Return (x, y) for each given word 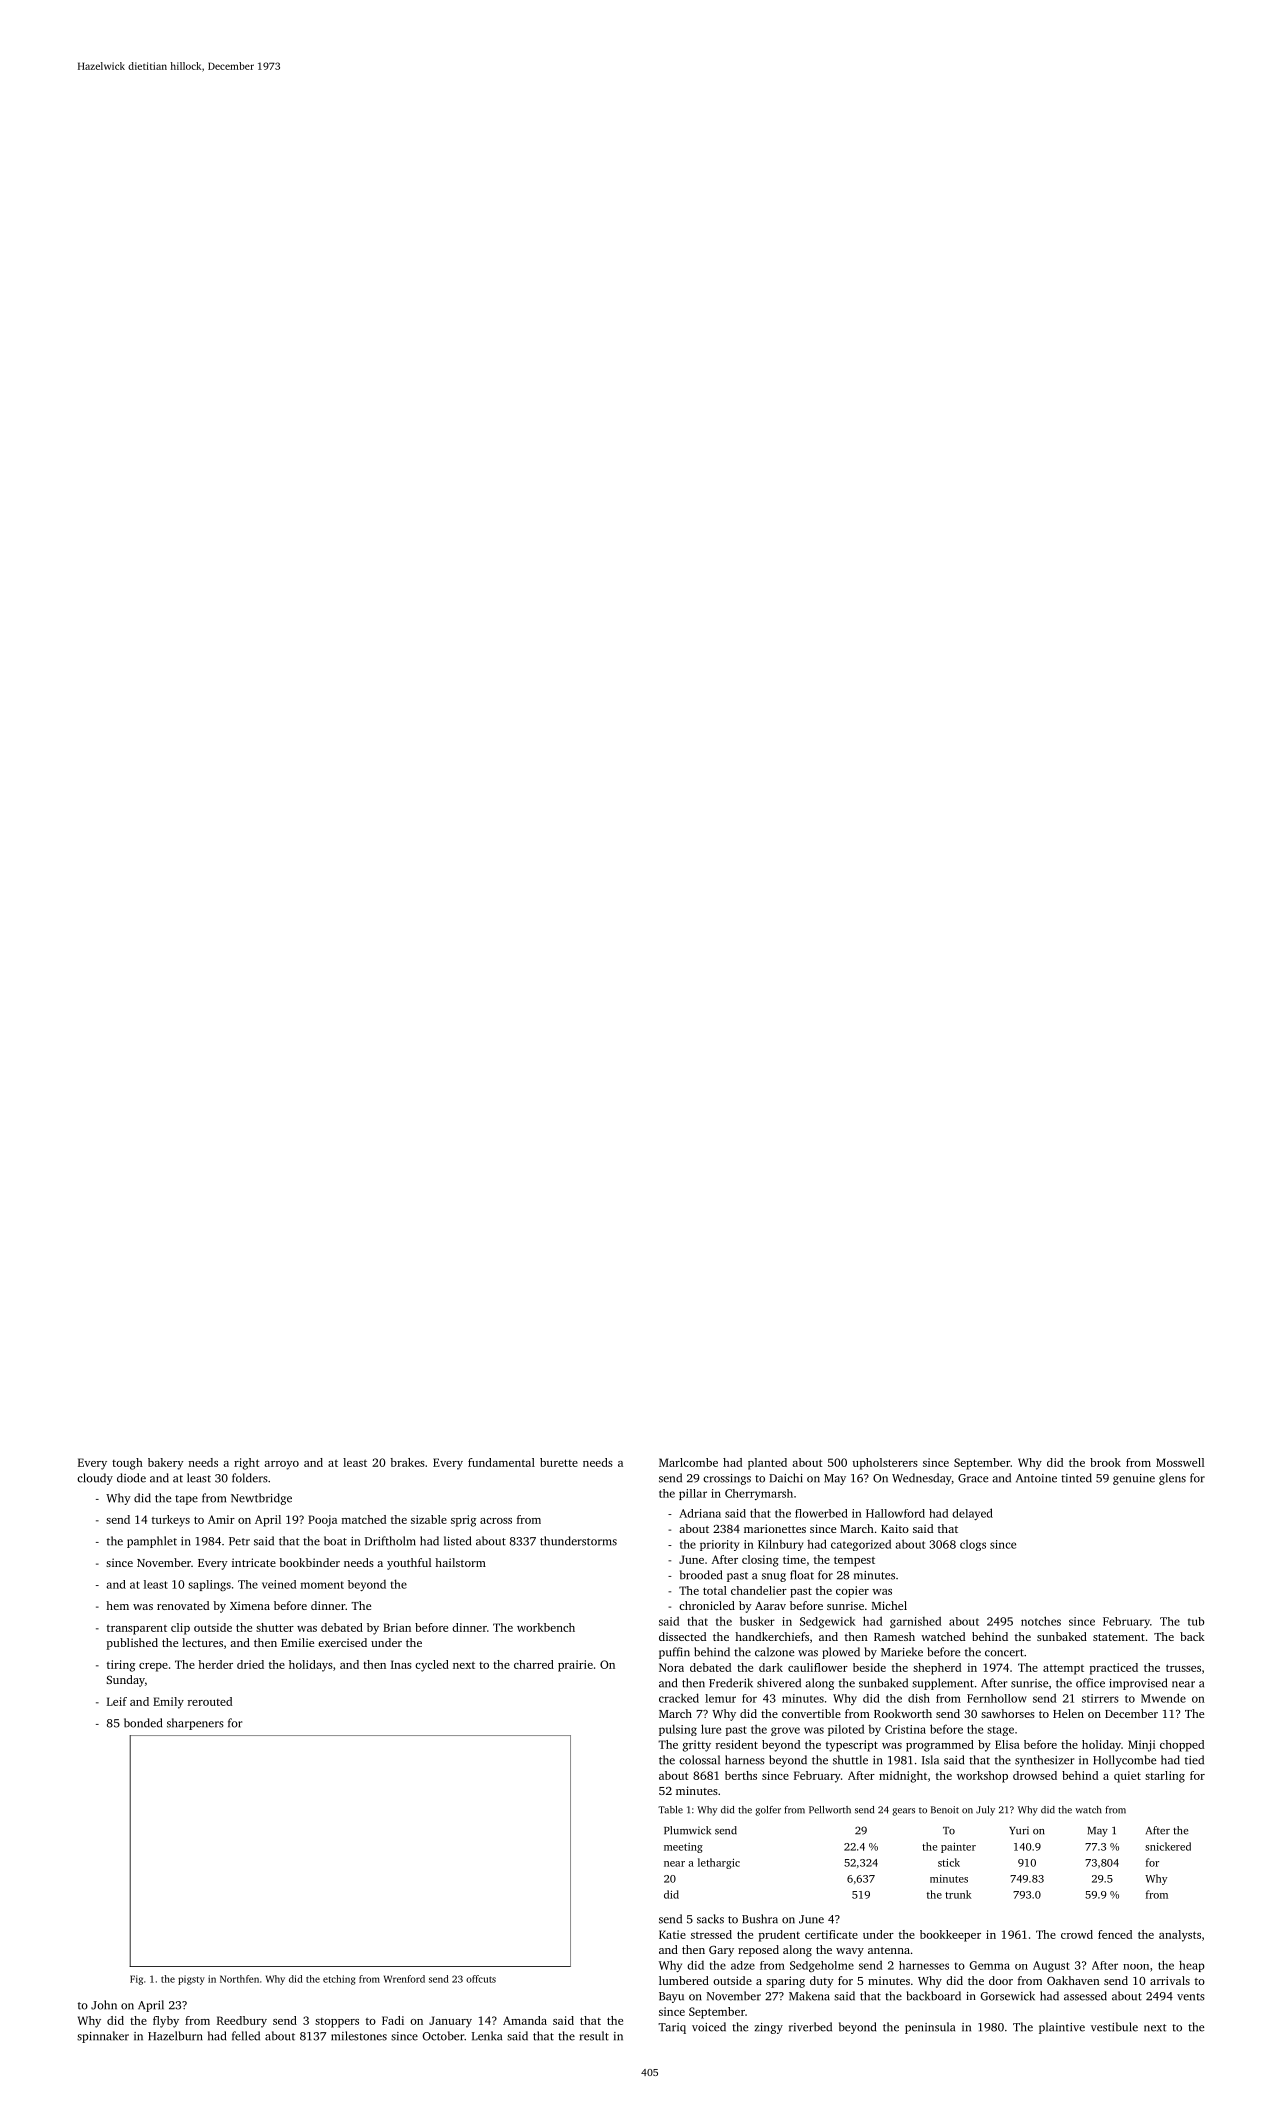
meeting (683, 1848)
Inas (401, 1664)
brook (1105, 1462)
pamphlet (152, 1542)
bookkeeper (950, 1936)
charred (534, 1664)
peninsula (930, 2028)
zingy (769, 2028)
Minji (1141, 1746)
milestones (359, 2036)
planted (767, 1464)
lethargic (719, 1863)
